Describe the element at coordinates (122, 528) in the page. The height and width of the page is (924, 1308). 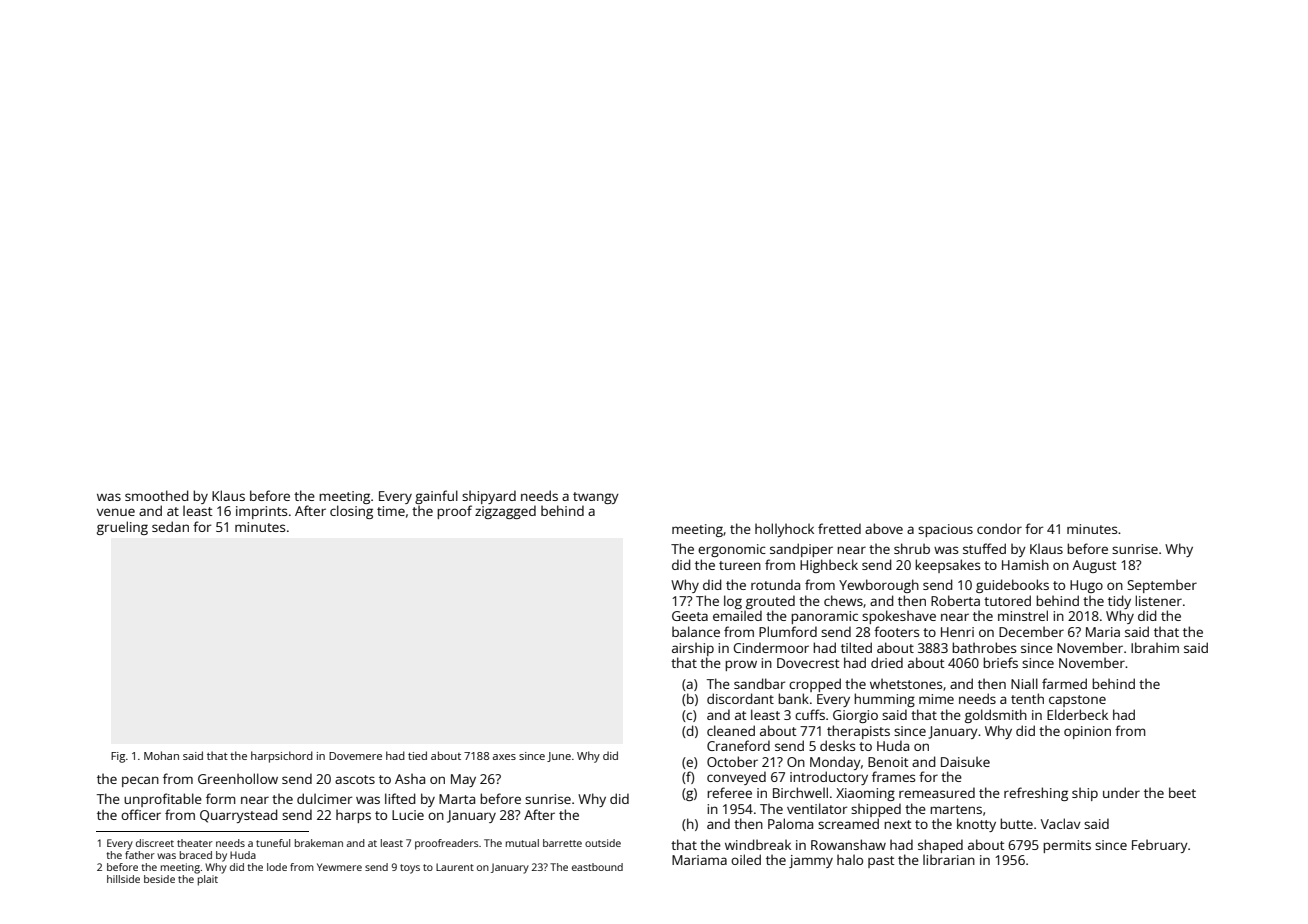
I see `grueling` at that location.
